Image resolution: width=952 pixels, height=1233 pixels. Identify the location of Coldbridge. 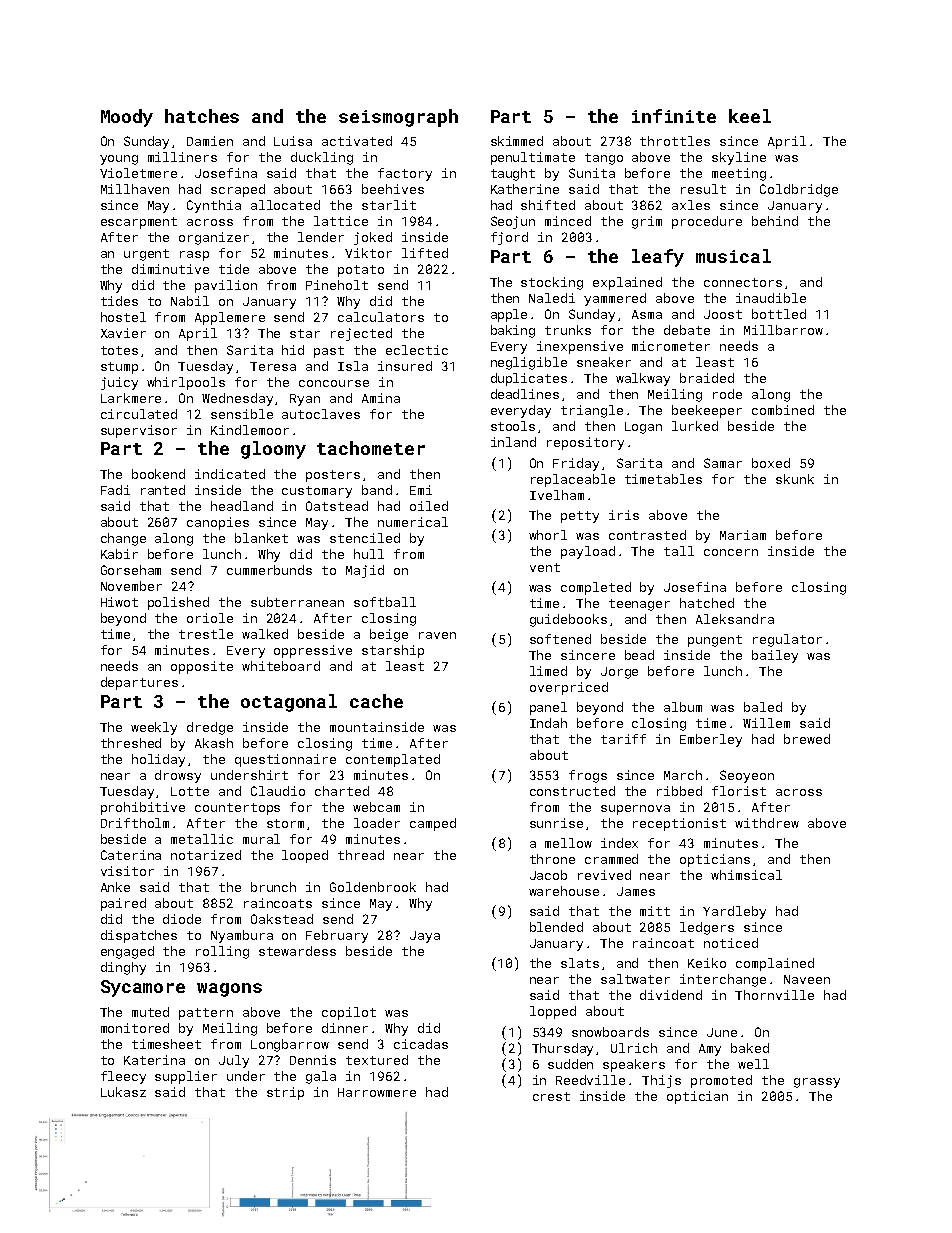
(799, 190).
